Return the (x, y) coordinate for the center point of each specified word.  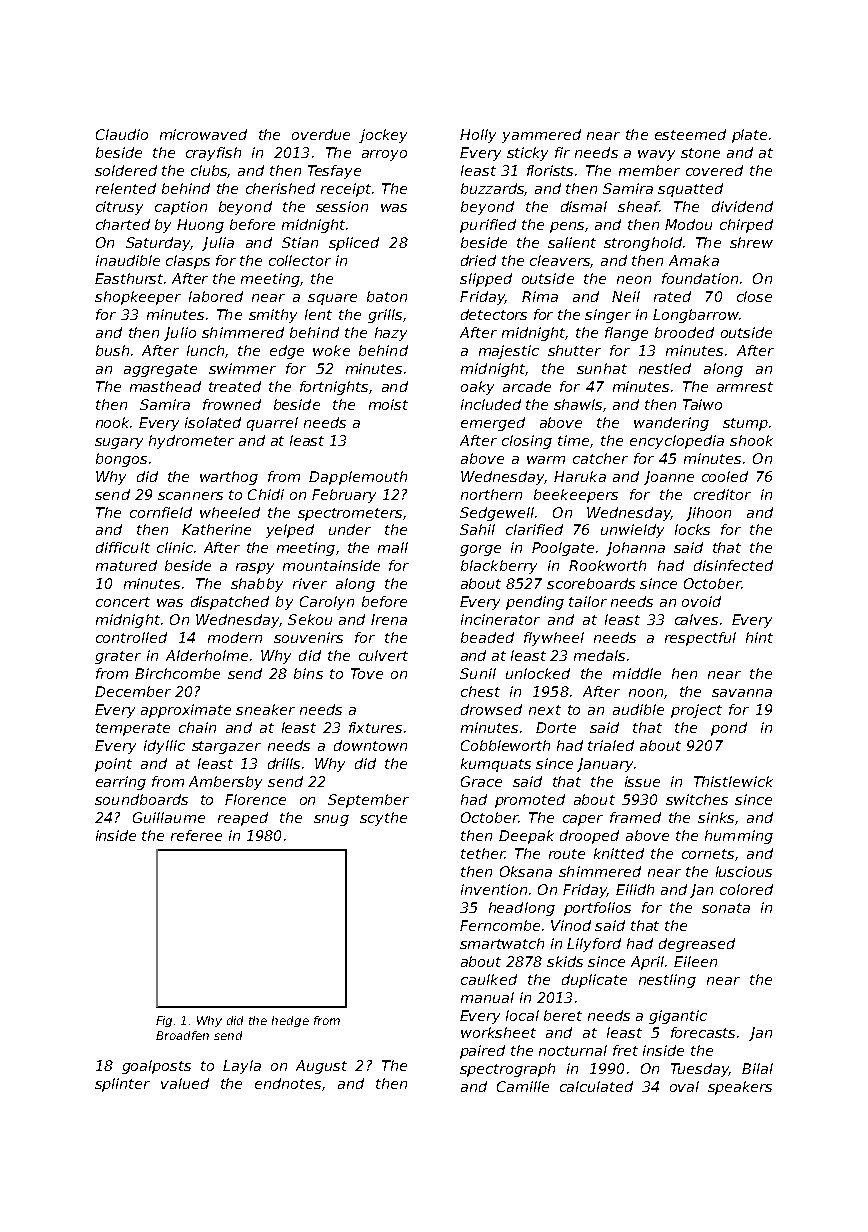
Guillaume (169, 817)
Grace (481, 781)
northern (491, 494)
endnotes (288, 1083)
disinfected (733, 565)
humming (739, 837)
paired (482, 1052)
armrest (745, 387)
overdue (321, 134)
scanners (190, 496)
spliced (354, 244)
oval (684, 1086)
